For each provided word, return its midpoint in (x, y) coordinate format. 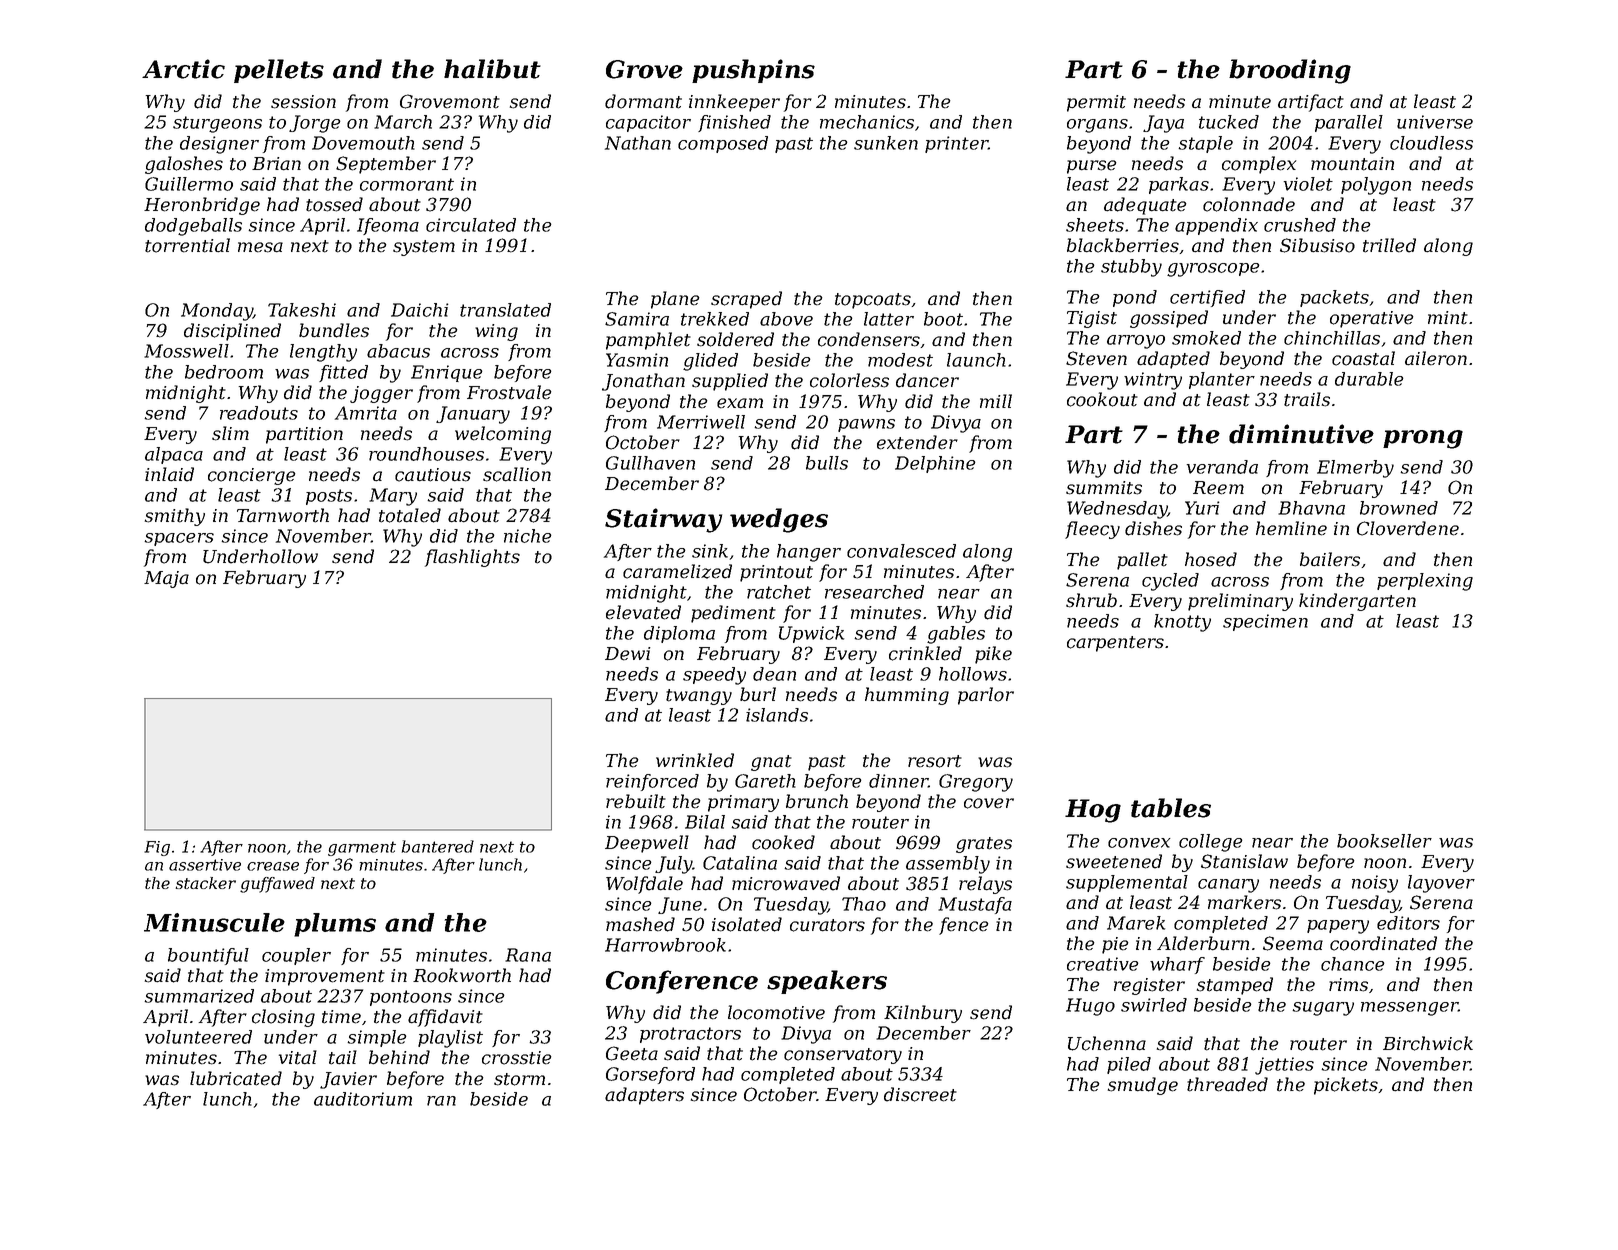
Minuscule (214, 922)
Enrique (446, 373)
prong (1423, 439)
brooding (1290, 71)
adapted (1173, 360)
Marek (1136, 923)
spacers (179, 539)
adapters (644, 1096)
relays (985, 885)
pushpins (753, 71)
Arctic (183, 69)
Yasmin (637, 360)
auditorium (363, 1099)
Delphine (935, 464)
